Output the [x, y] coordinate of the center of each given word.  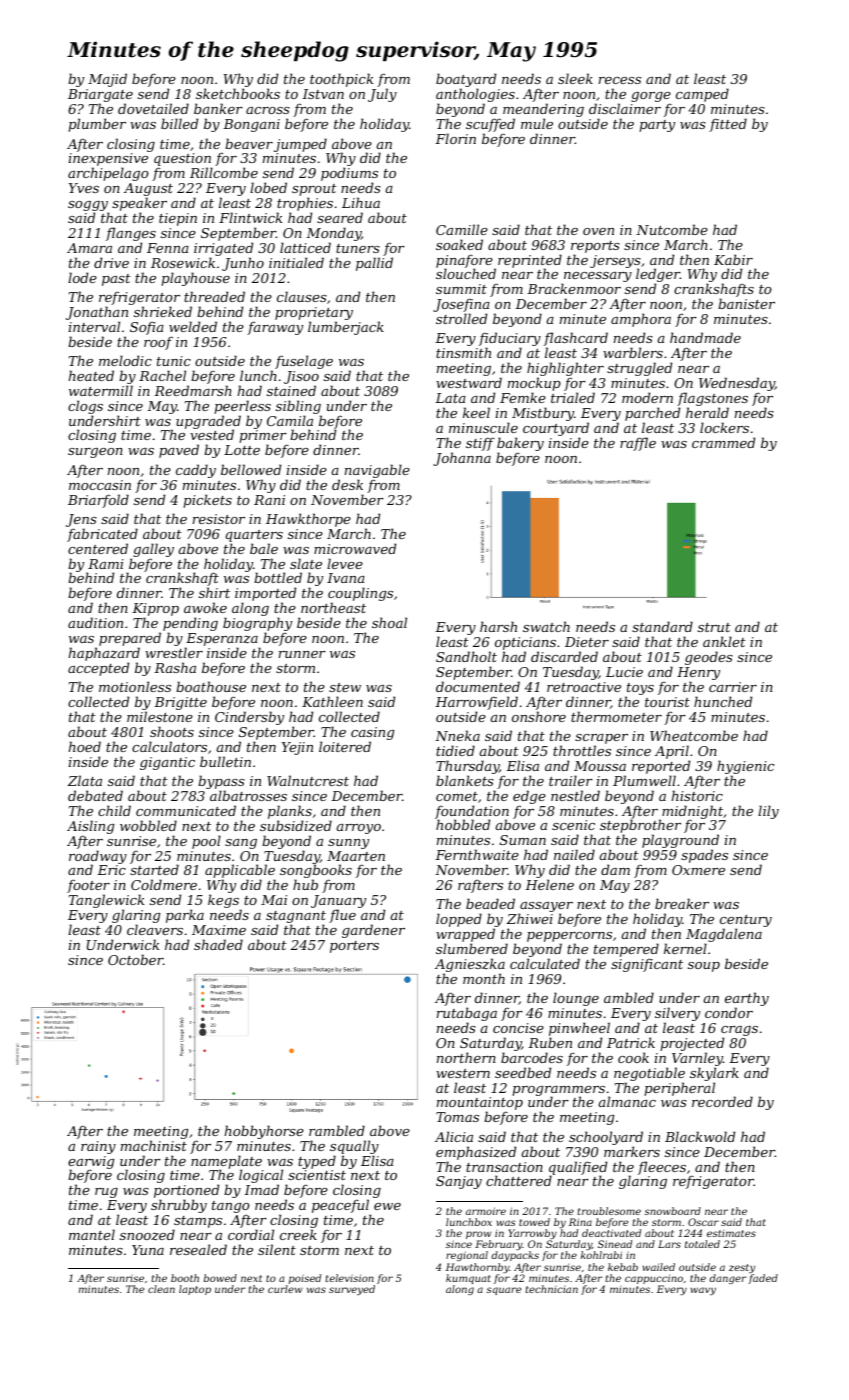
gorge [651, 97]
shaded [218, 944]
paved [179, 451]
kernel [685, 948]
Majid [107, 80]
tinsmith [463, 353]
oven [598, 231]
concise [518, 1028]
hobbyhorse [264, 1132]
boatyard [466, 81]
